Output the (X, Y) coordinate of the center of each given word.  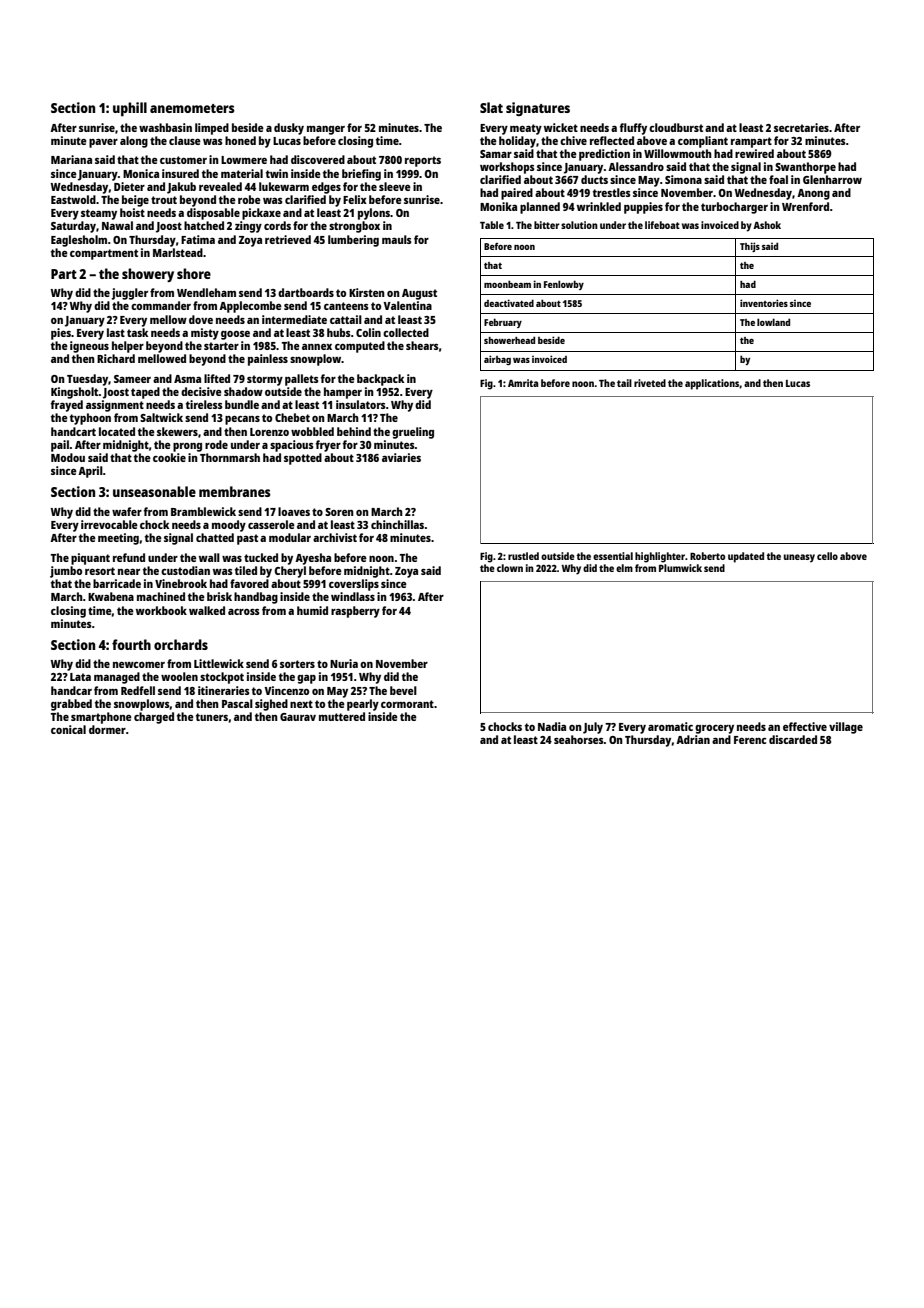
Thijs (750, 247)
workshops (507, 168)
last (116, 332)
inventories (764, 303)
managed (117, 678)
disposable (213, 214)
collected (406, 332)
